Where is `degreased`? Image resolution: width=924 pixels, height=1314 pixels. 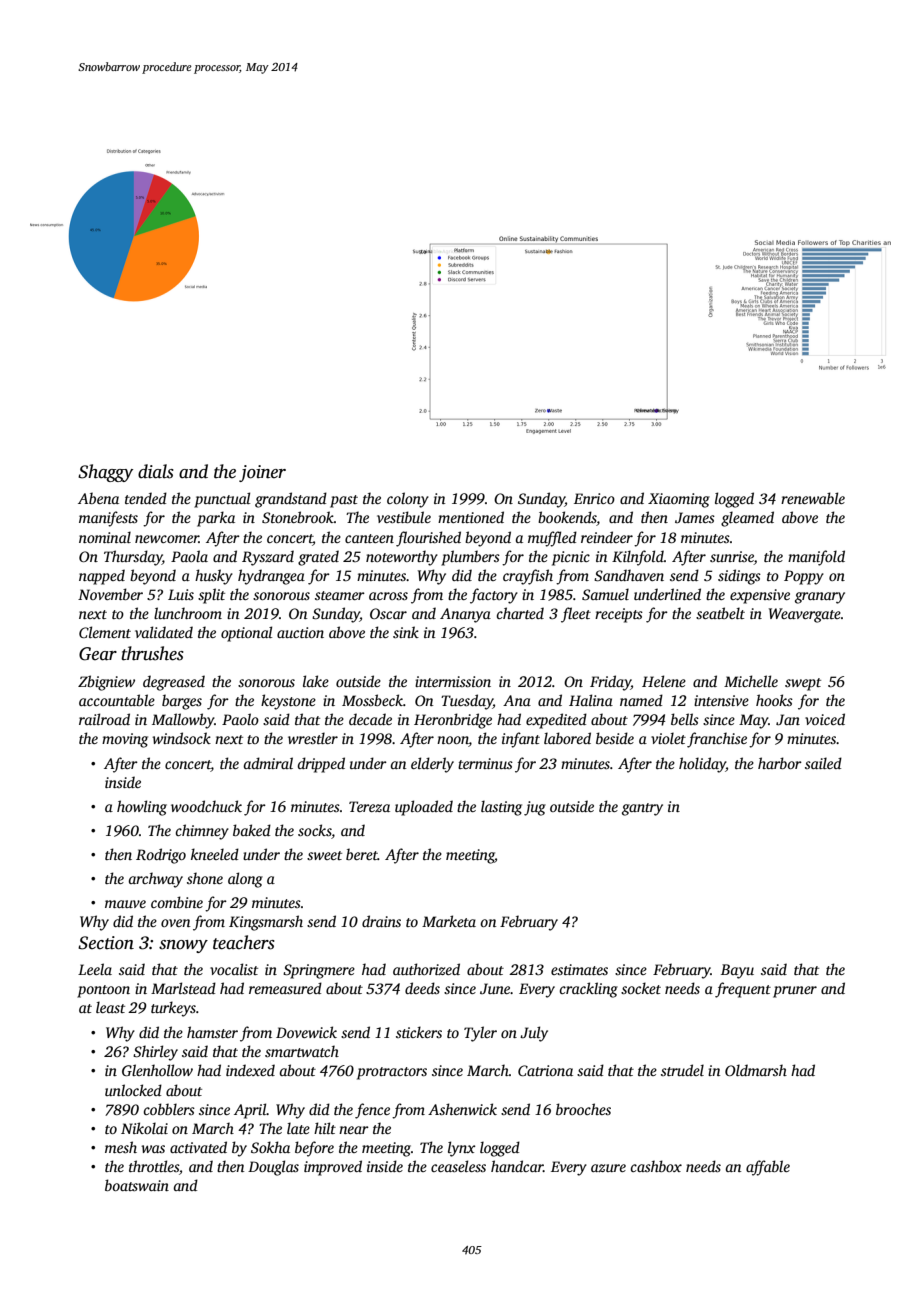
degreased is located at coordinates (174, 683).
